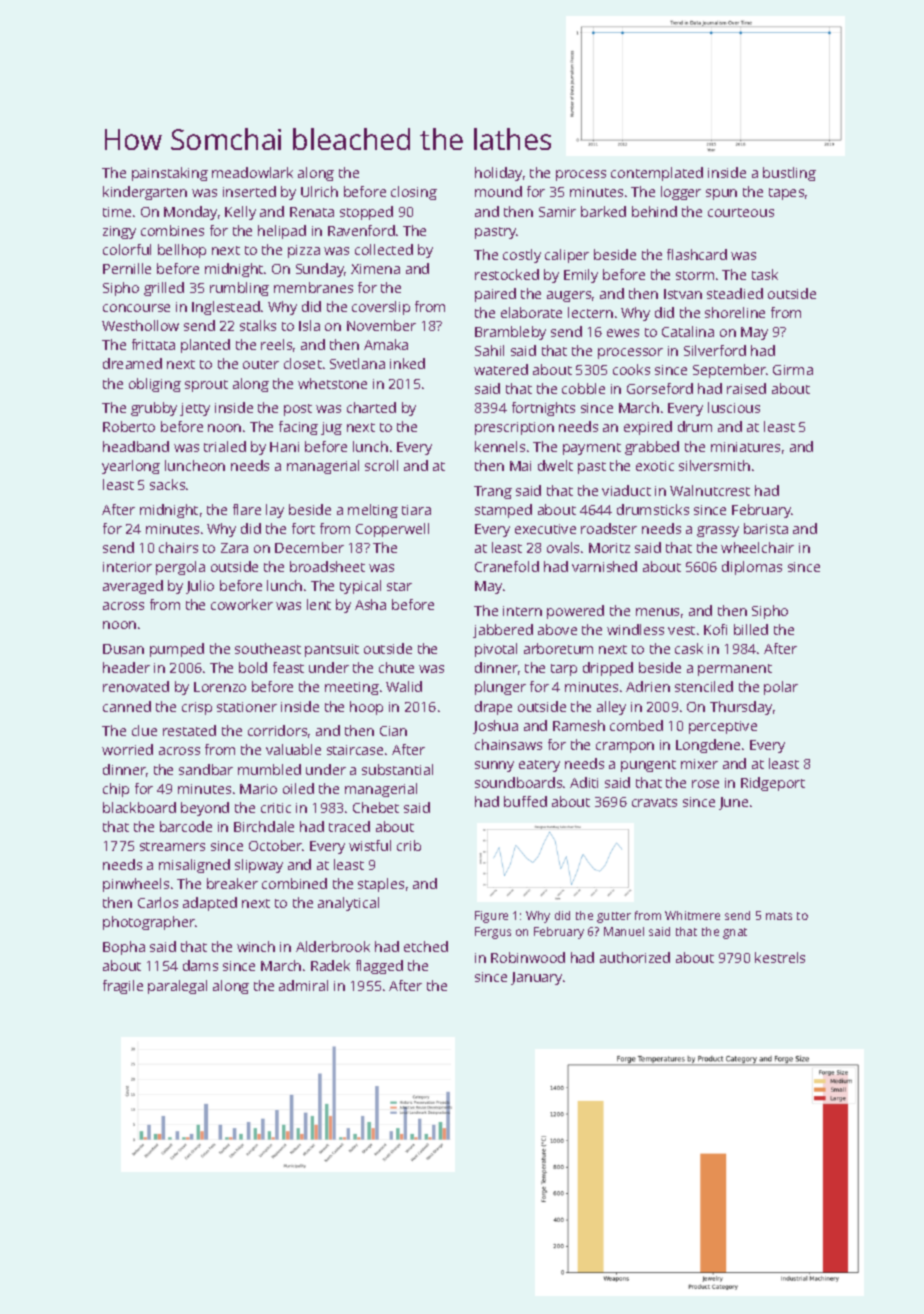 The image size is (924, 1314). I want to click on Cranefold, so click(507, 566).
